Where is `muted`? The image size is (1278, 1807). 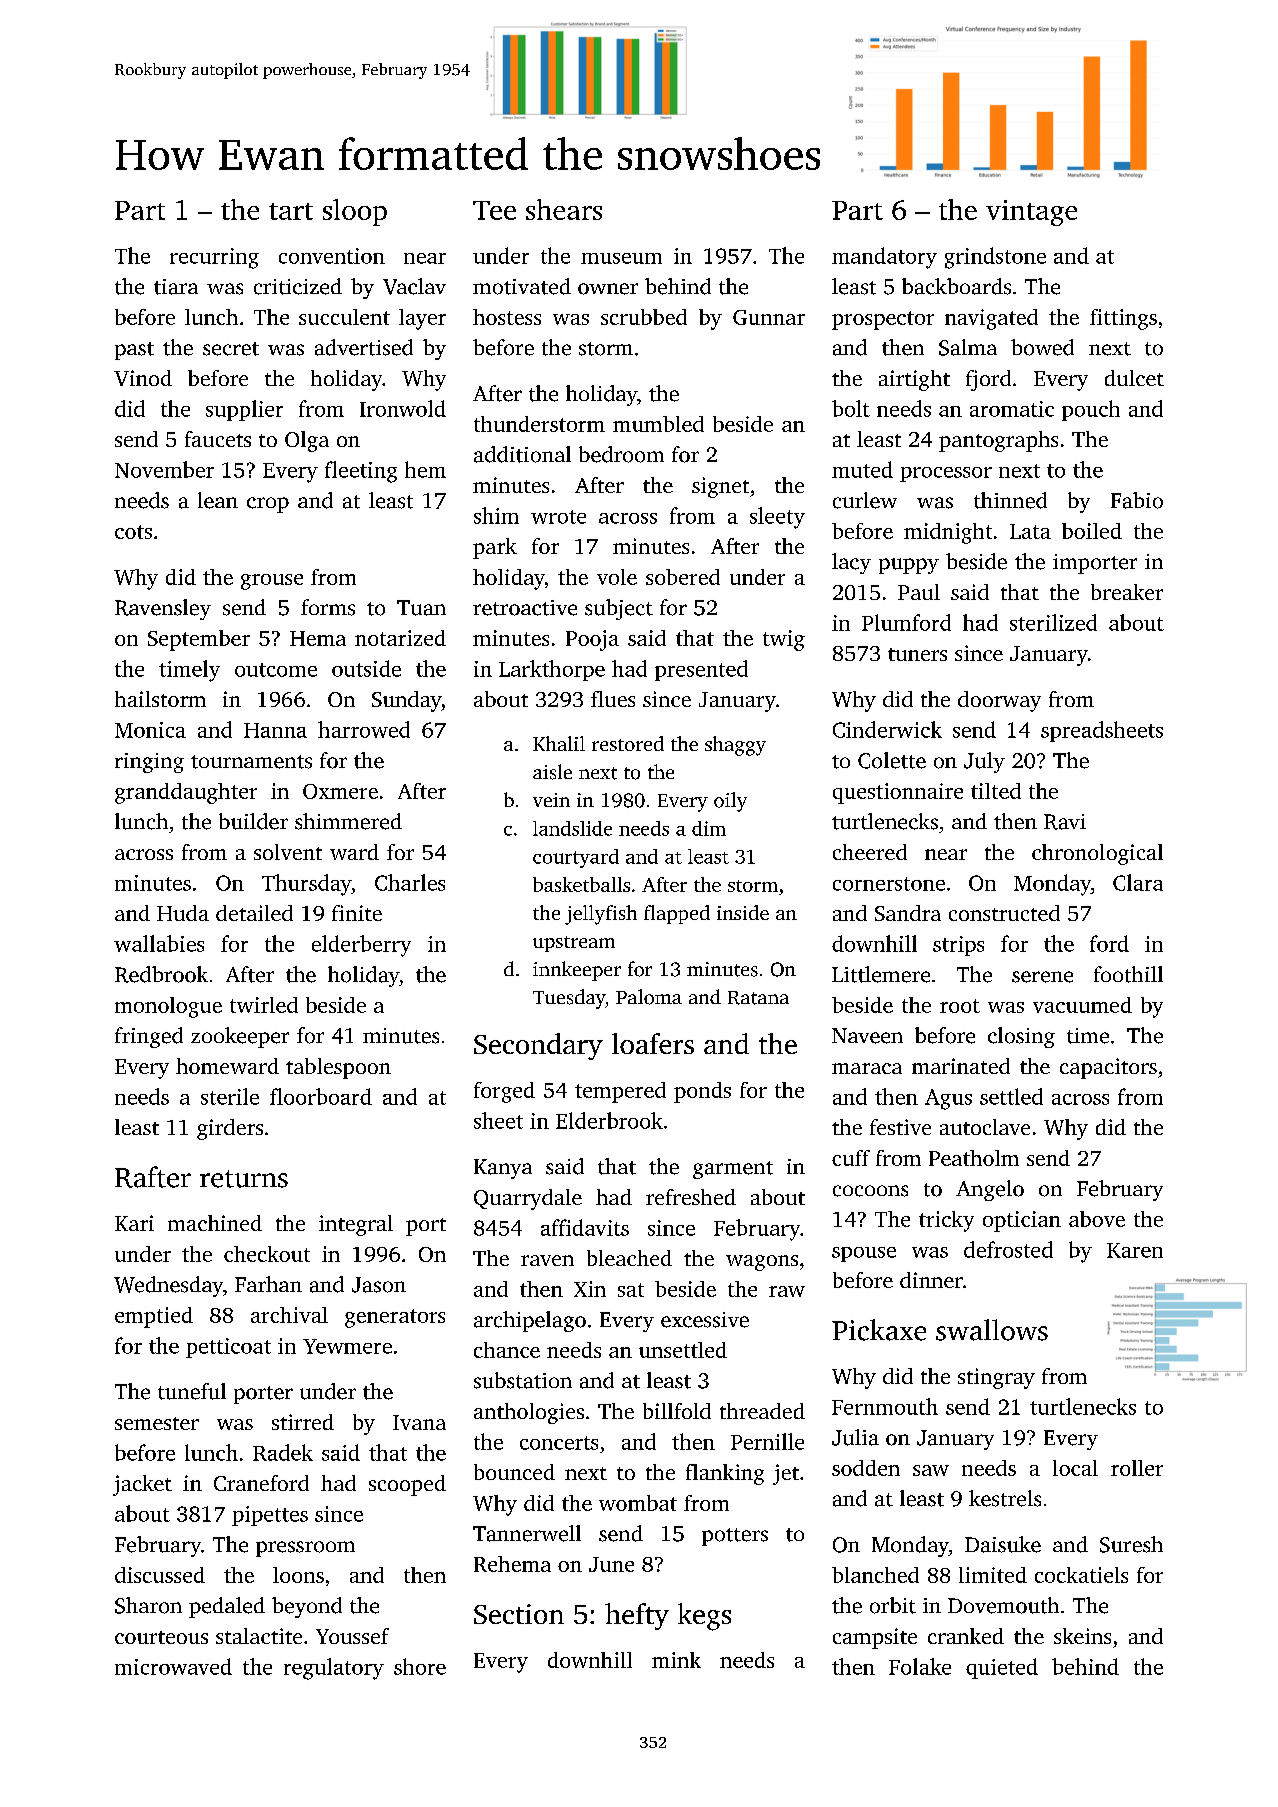
muted is located at coordinates (862, 469).
